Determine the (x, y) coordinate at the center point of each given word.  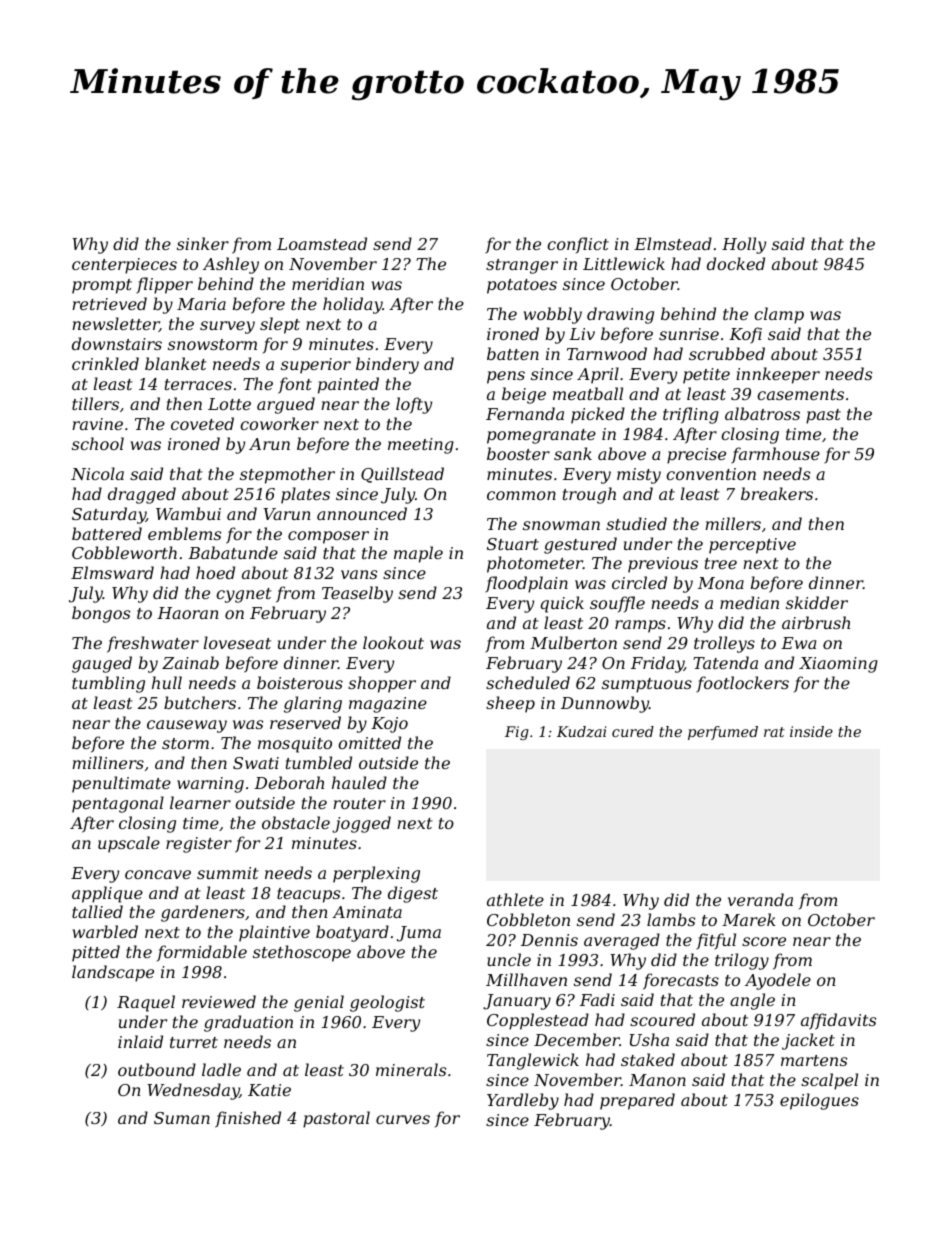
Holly (744, 245)
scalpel (829, 1081)
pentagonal (118, 804)
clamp (779, 315)
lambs (671, 919)
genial (319, 1003)
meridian (328, 283)
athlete (515, 899)
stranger (522, 266)
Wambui (188, 513)
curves (403, 1119)
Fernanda (525, 413)
